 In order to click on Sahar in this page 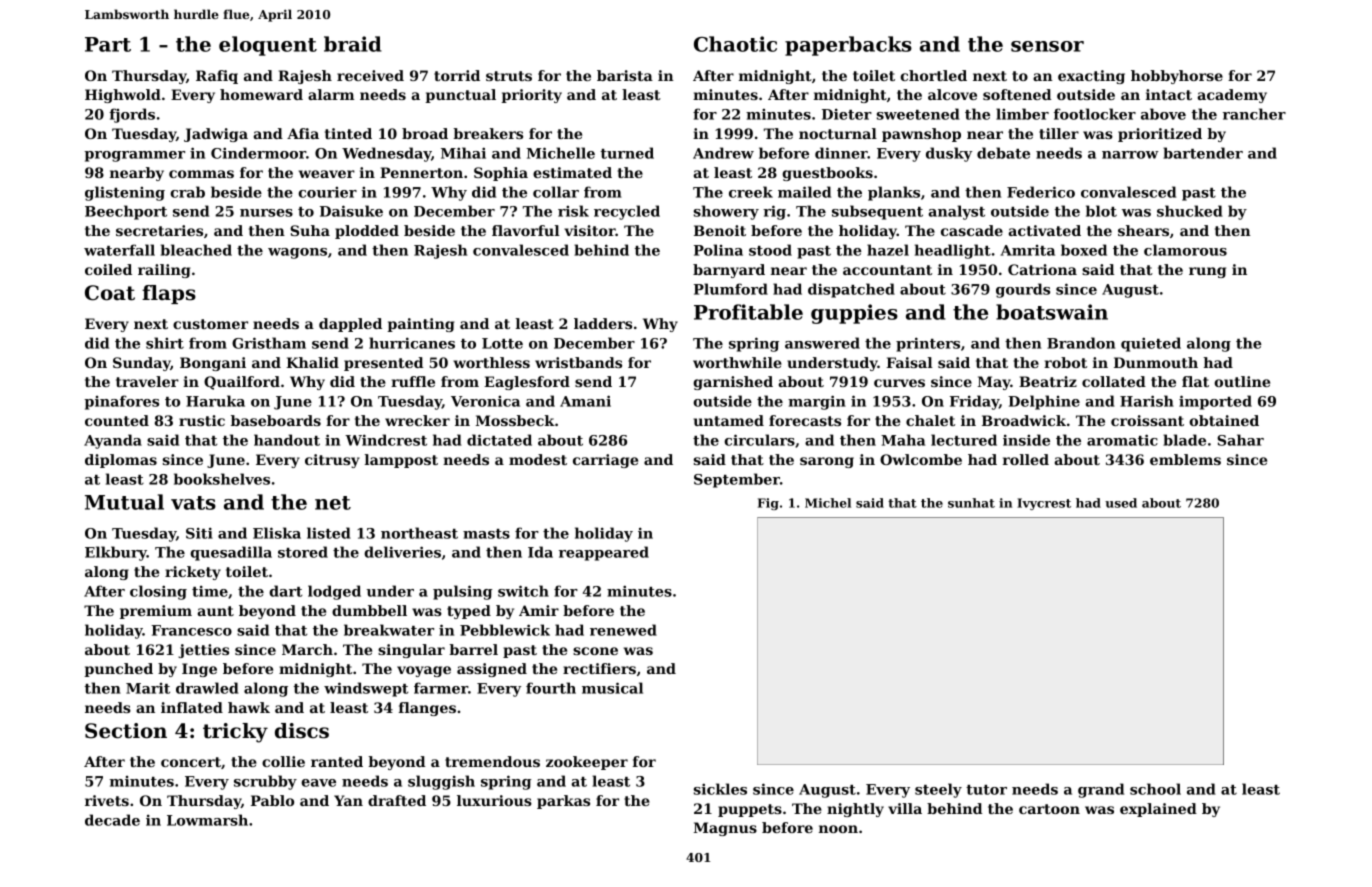, I will do `click(1240, 440)`.
